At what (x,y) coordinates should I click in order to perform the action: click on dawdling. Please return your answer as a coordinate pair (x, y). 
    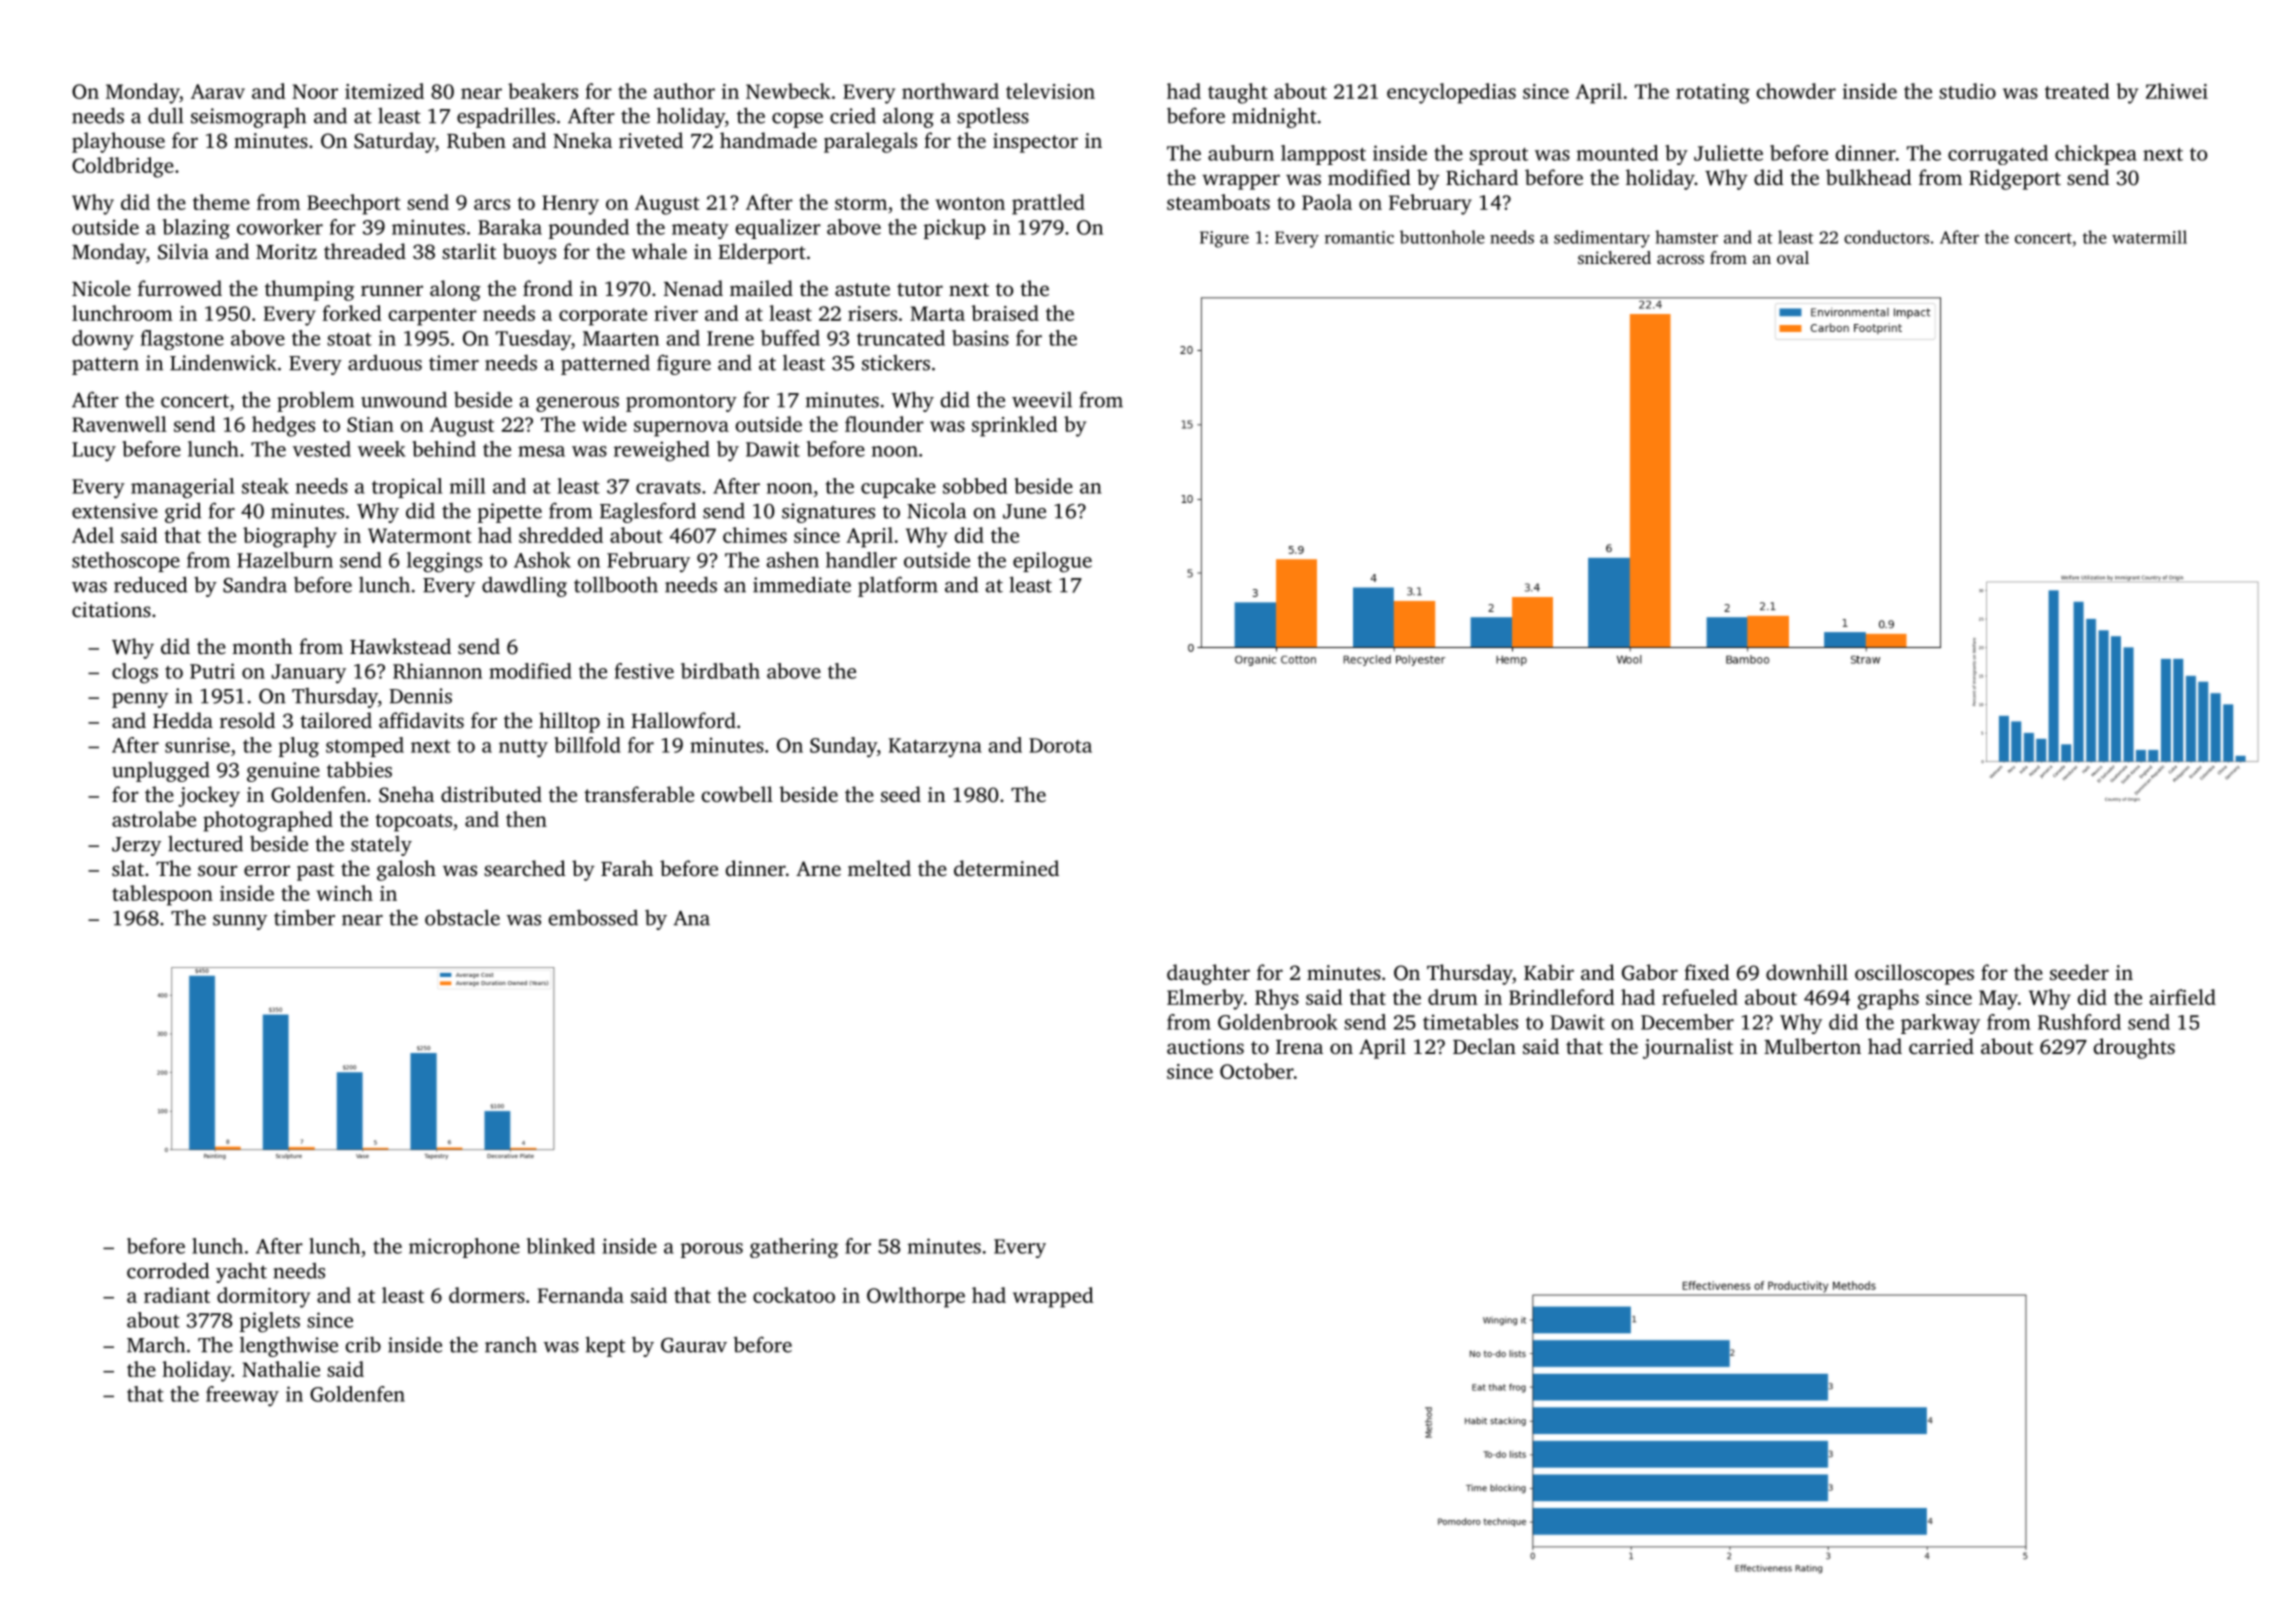
    Looking at the image, I should click on (524, 586).
